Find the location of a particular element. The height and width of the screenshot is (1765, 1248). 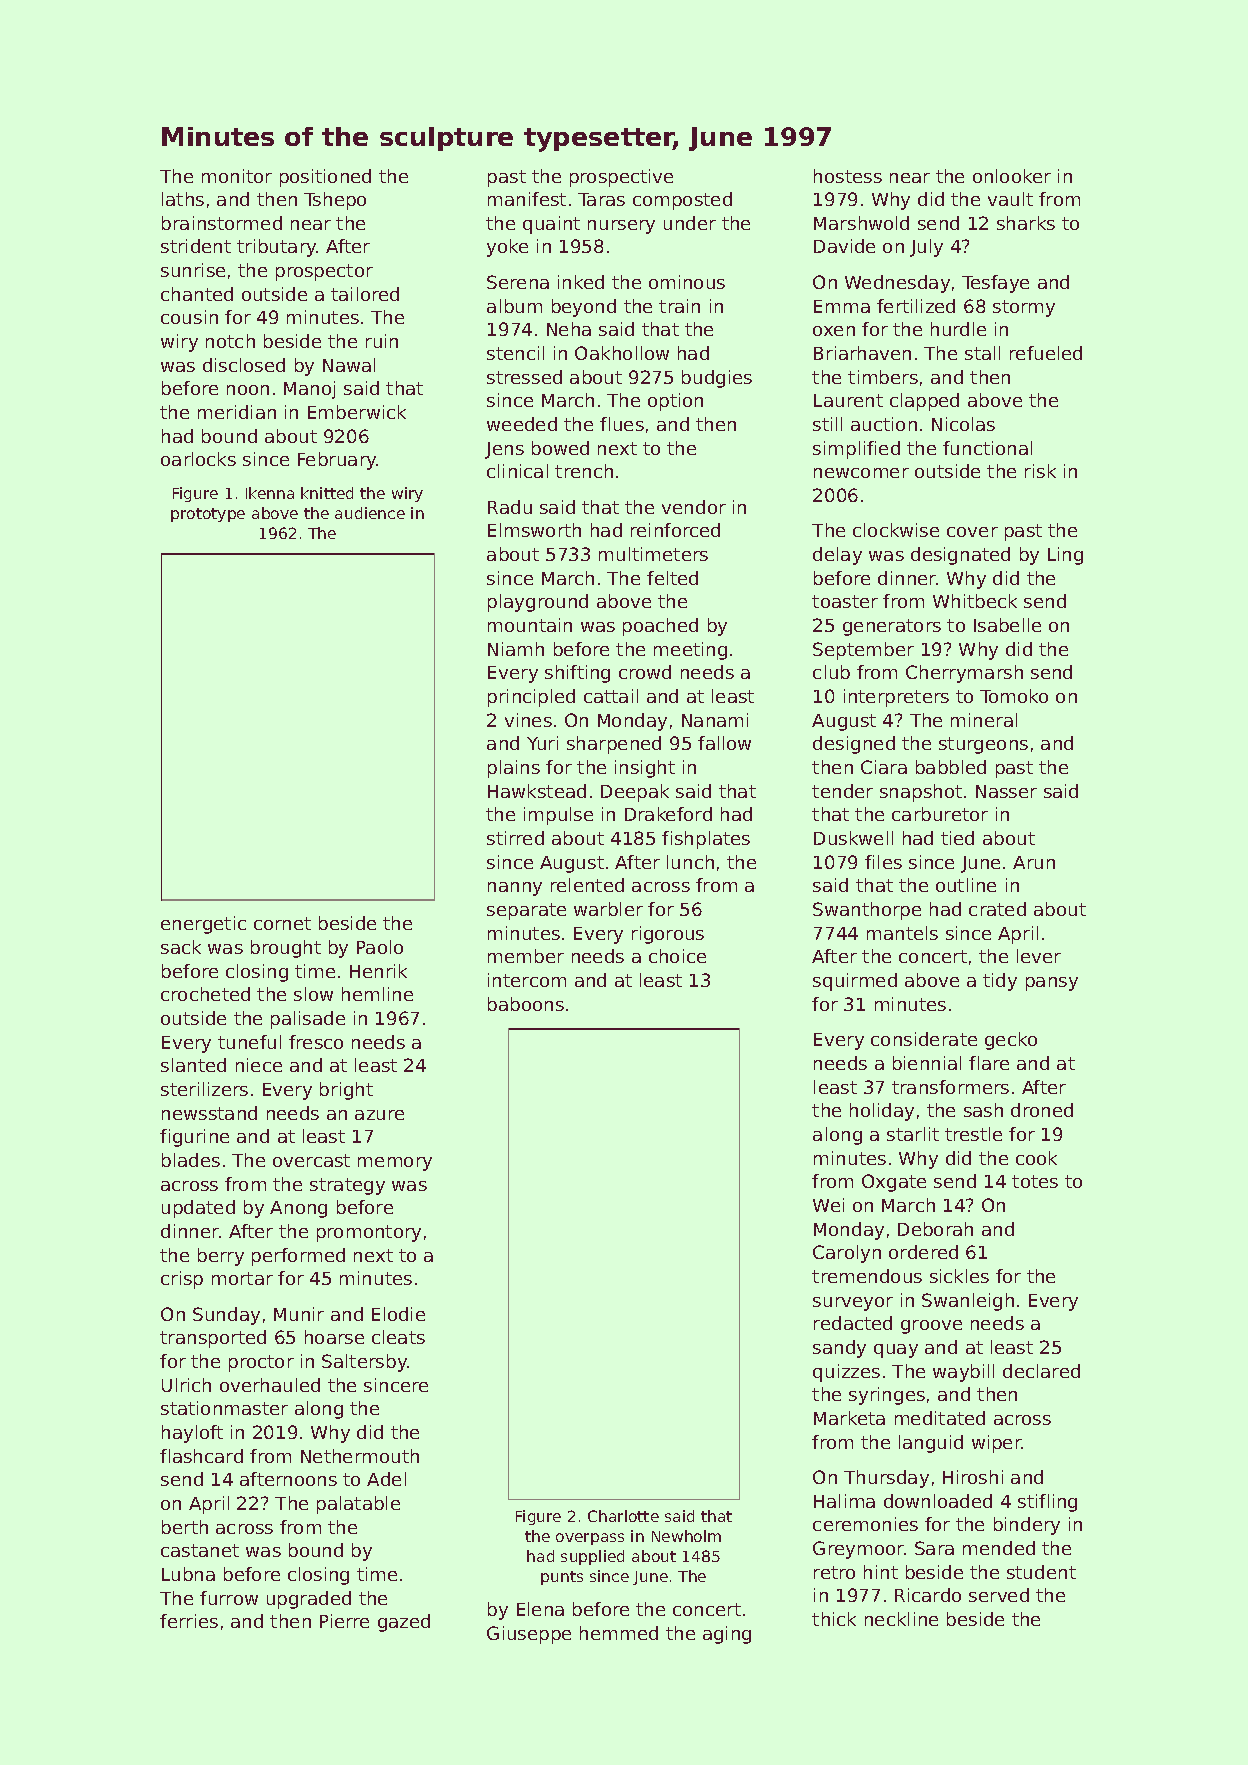

Wednesday is located at coordinates (897, 284).
